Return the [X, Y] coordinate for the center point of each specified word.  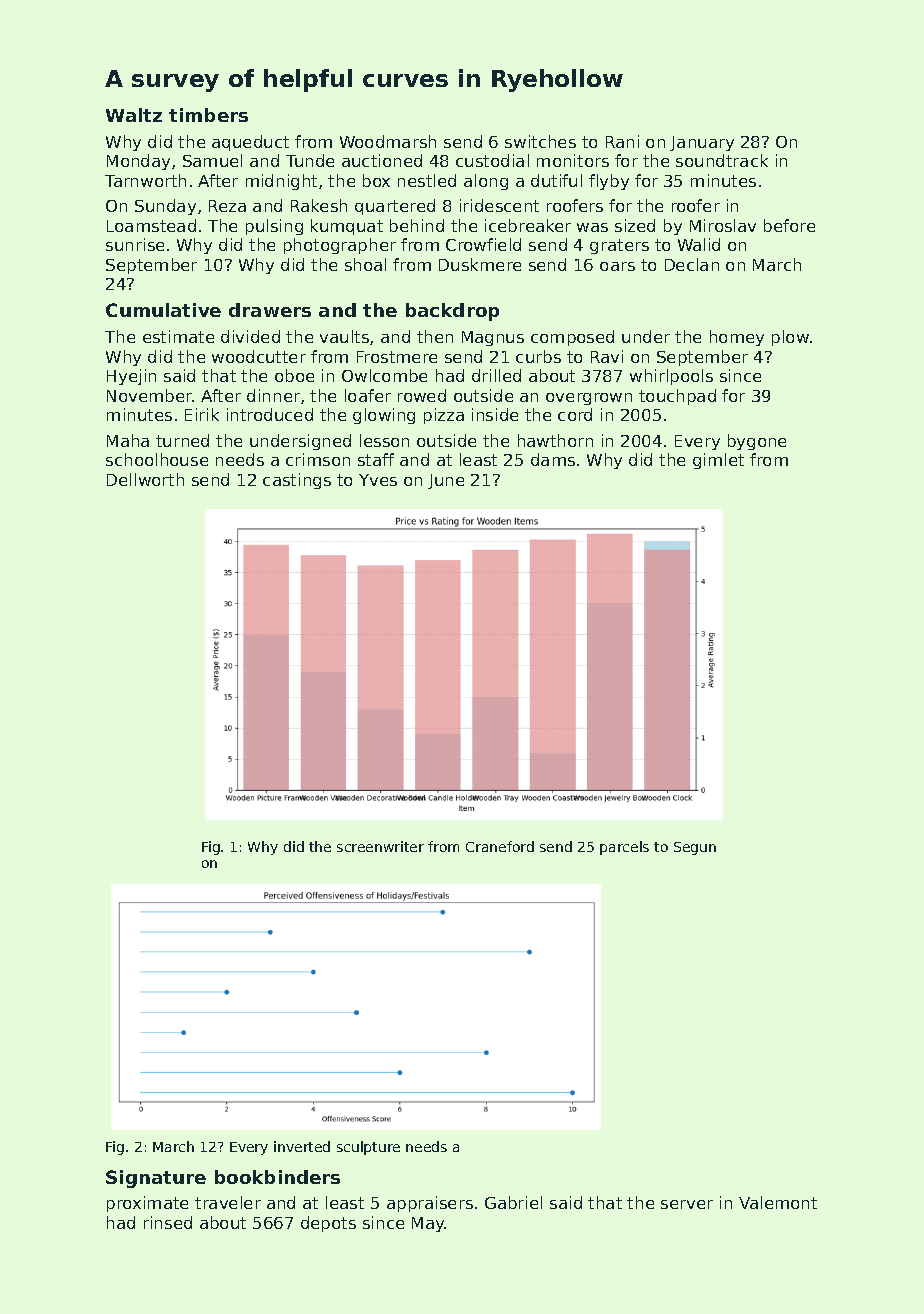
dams [553, 459]
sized [635, 225]
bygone [757, 442]
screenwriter [380, 846]
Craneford [500, 846]
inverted [302, 1146]
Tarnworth [145, 180]
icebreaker [528, 225]
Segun [695, 848]
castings [297, 481]
